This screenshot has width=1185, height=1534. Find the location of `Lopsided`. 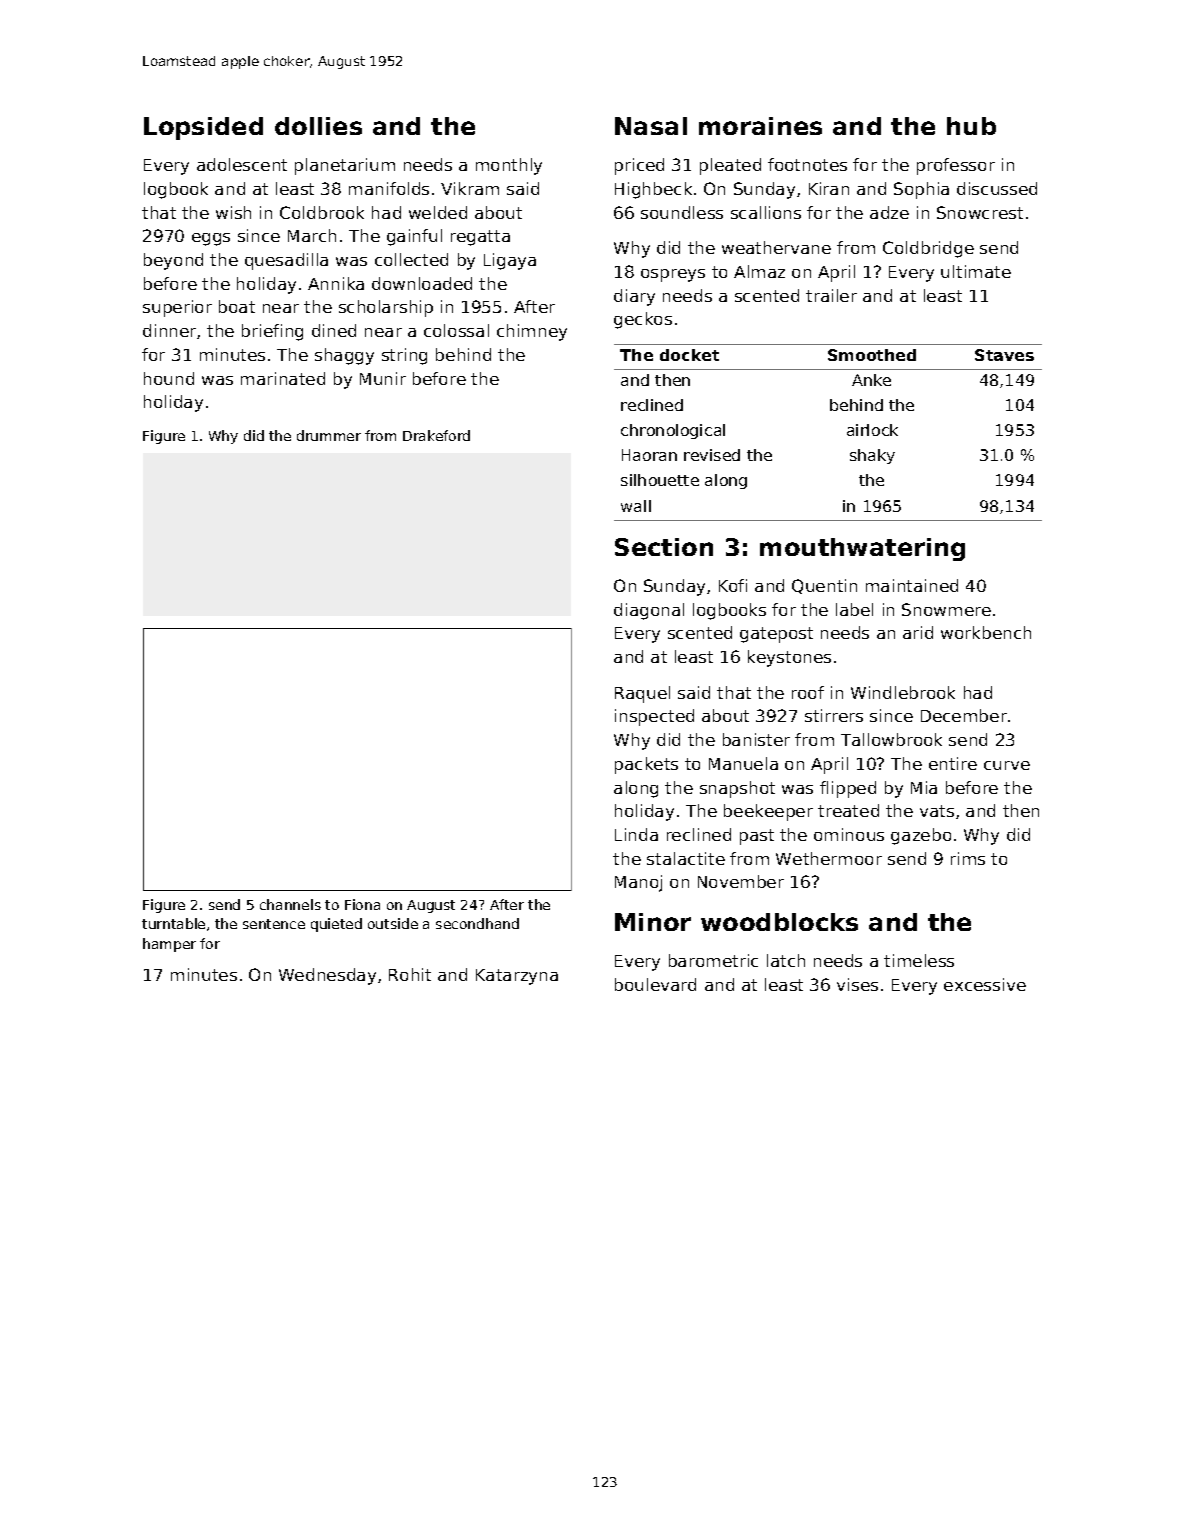

Lopsided is located at coordinates (203, 128).
